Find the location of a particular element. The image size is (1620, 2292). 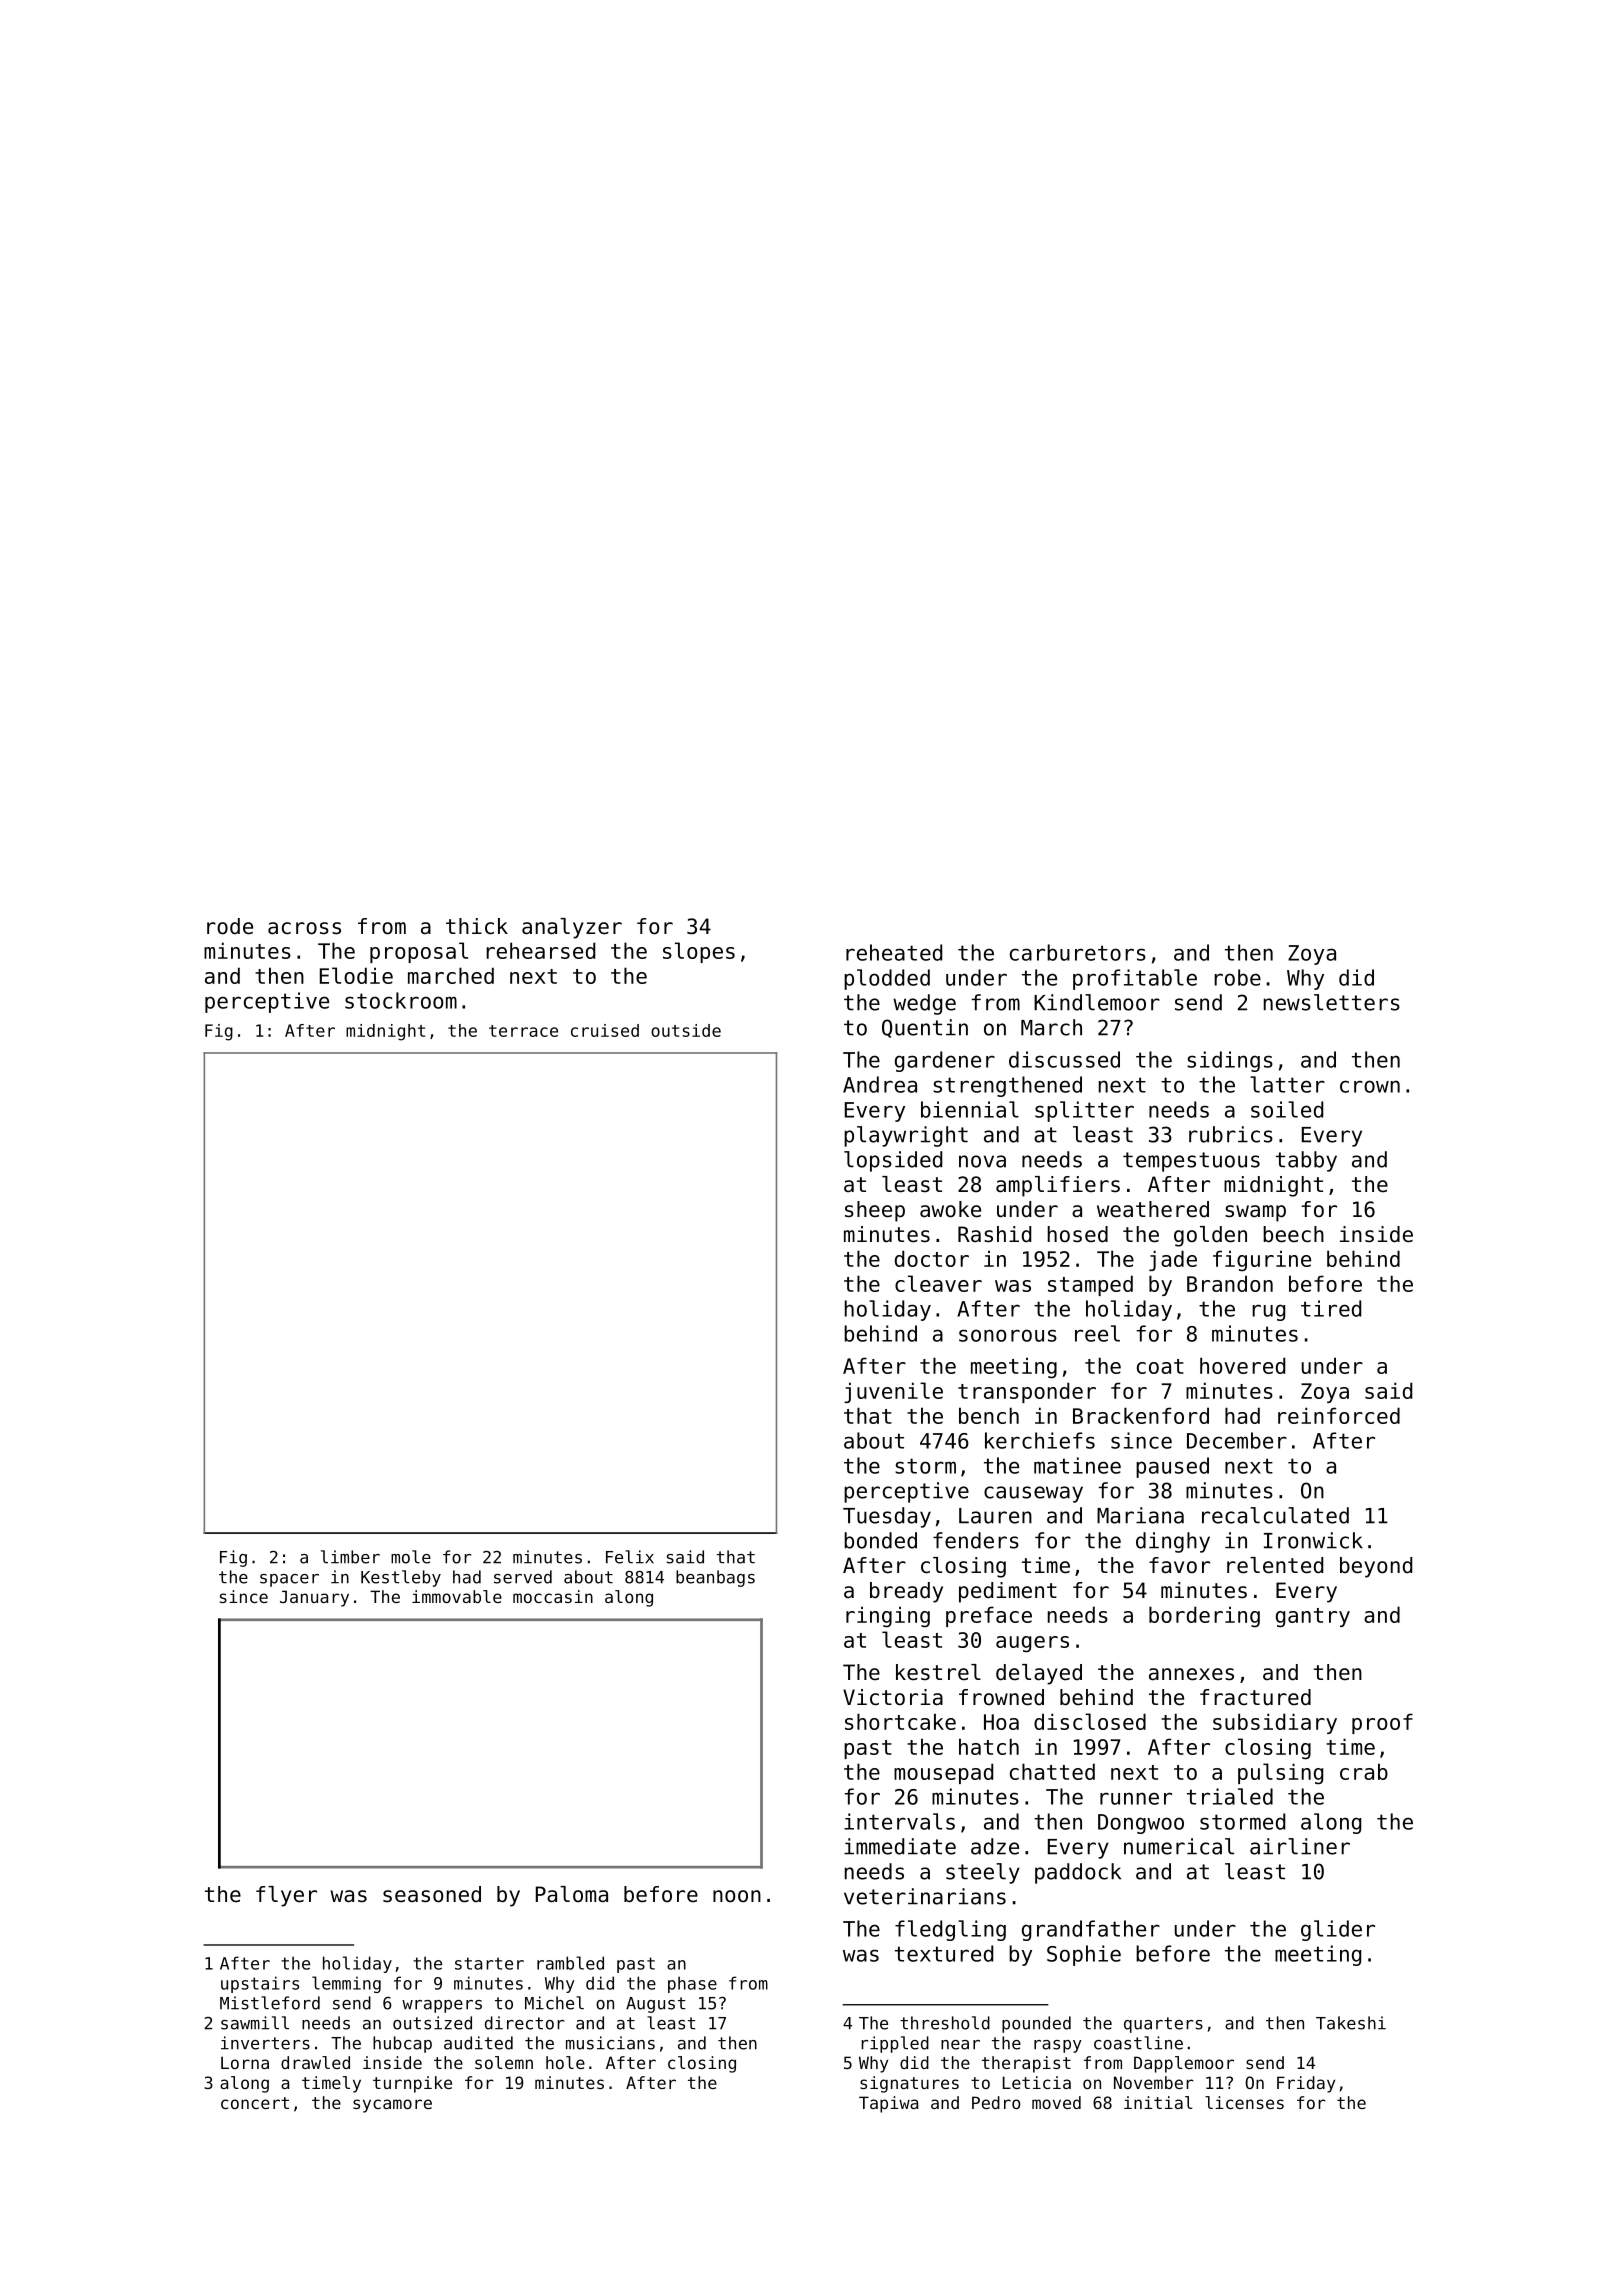

reinforced is located at coordinates (1339, 1415).
